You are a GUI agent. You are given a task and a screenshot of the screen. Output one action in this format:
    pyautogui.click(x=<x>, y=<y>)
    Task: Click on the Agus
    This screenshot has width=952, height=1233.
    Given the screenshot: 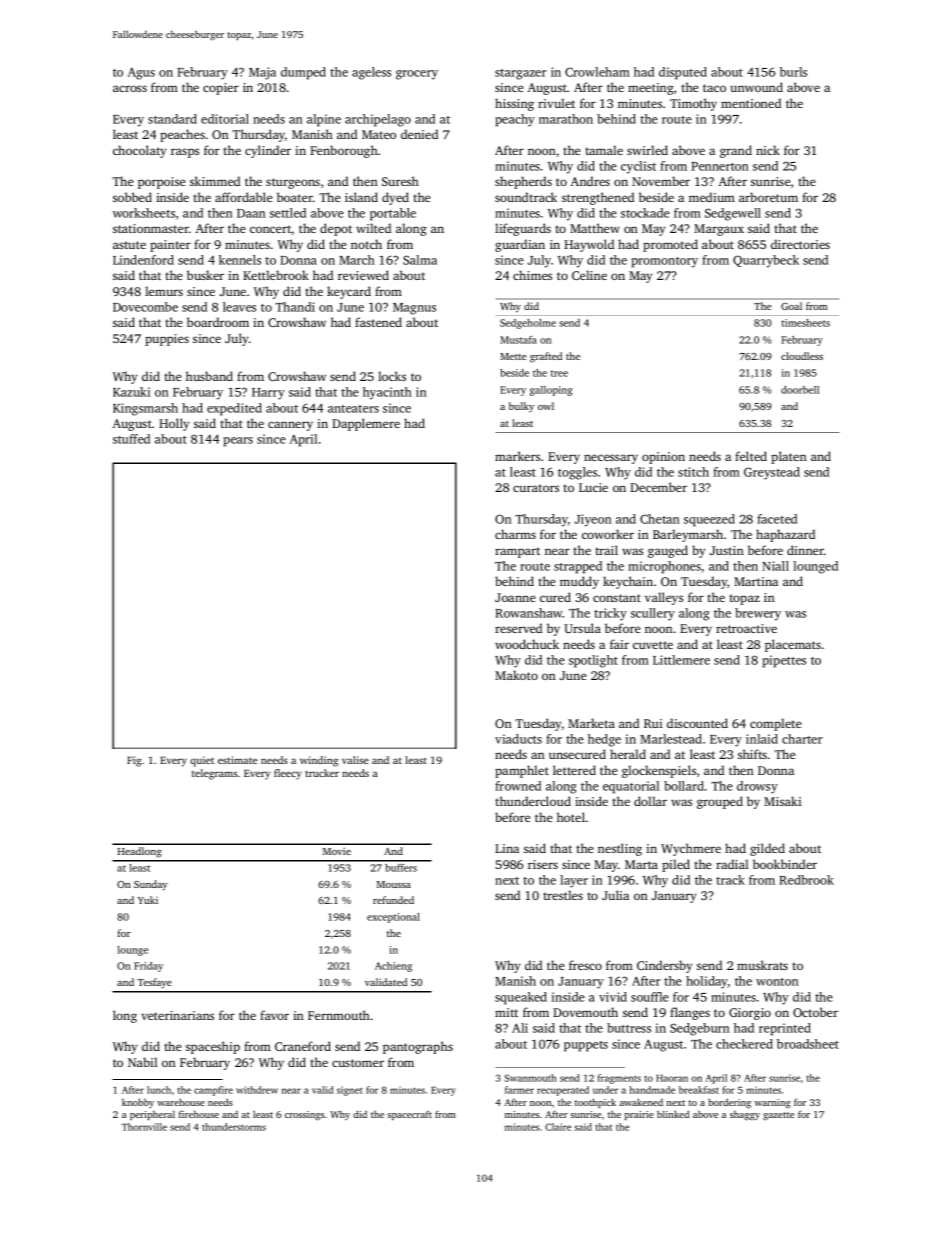 What is the action you would take?
    pyautogui.click(x=141, y=74)
